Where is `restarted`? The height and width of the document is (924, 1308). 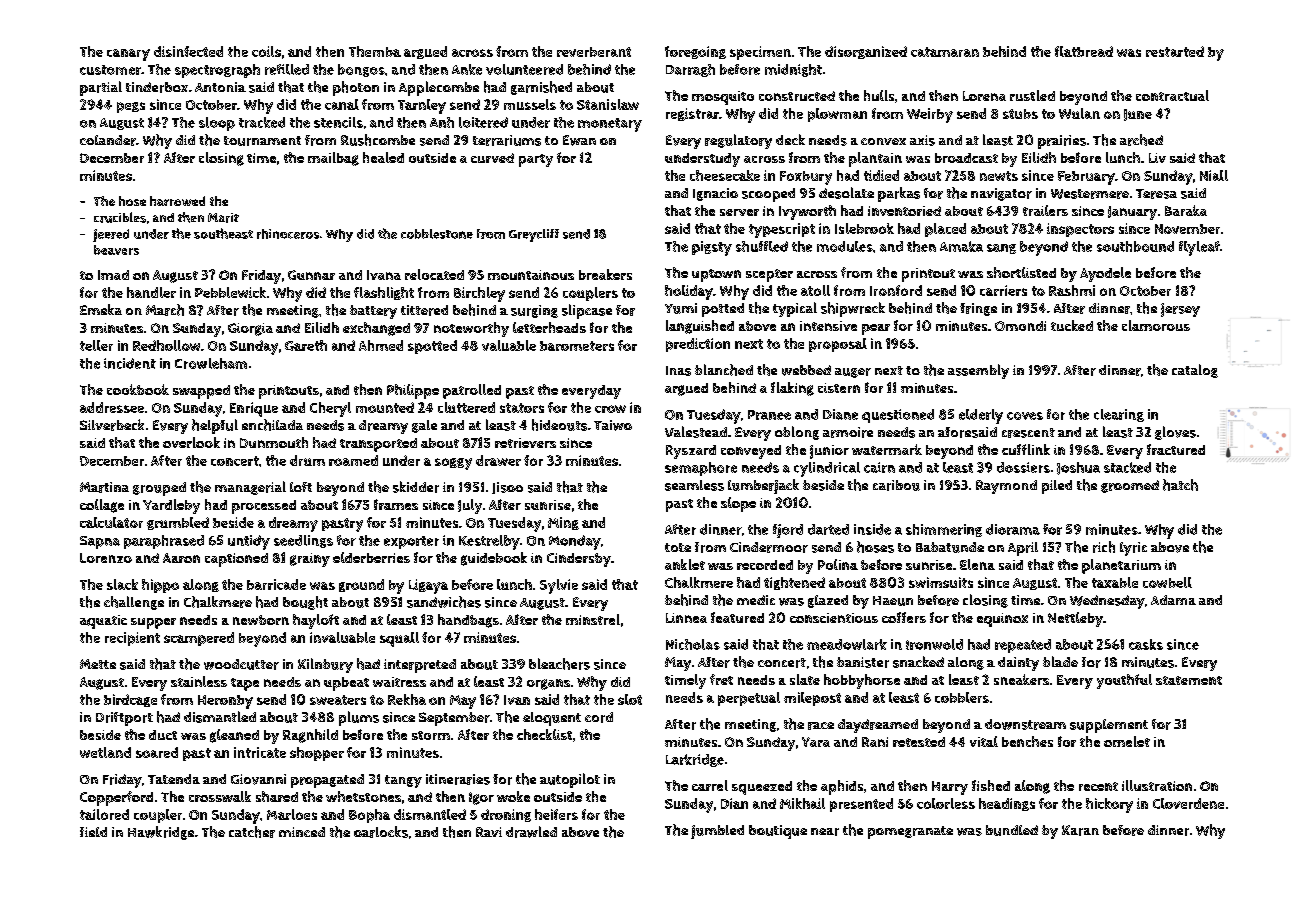 restarted is located at coordinates (1175, 51).
